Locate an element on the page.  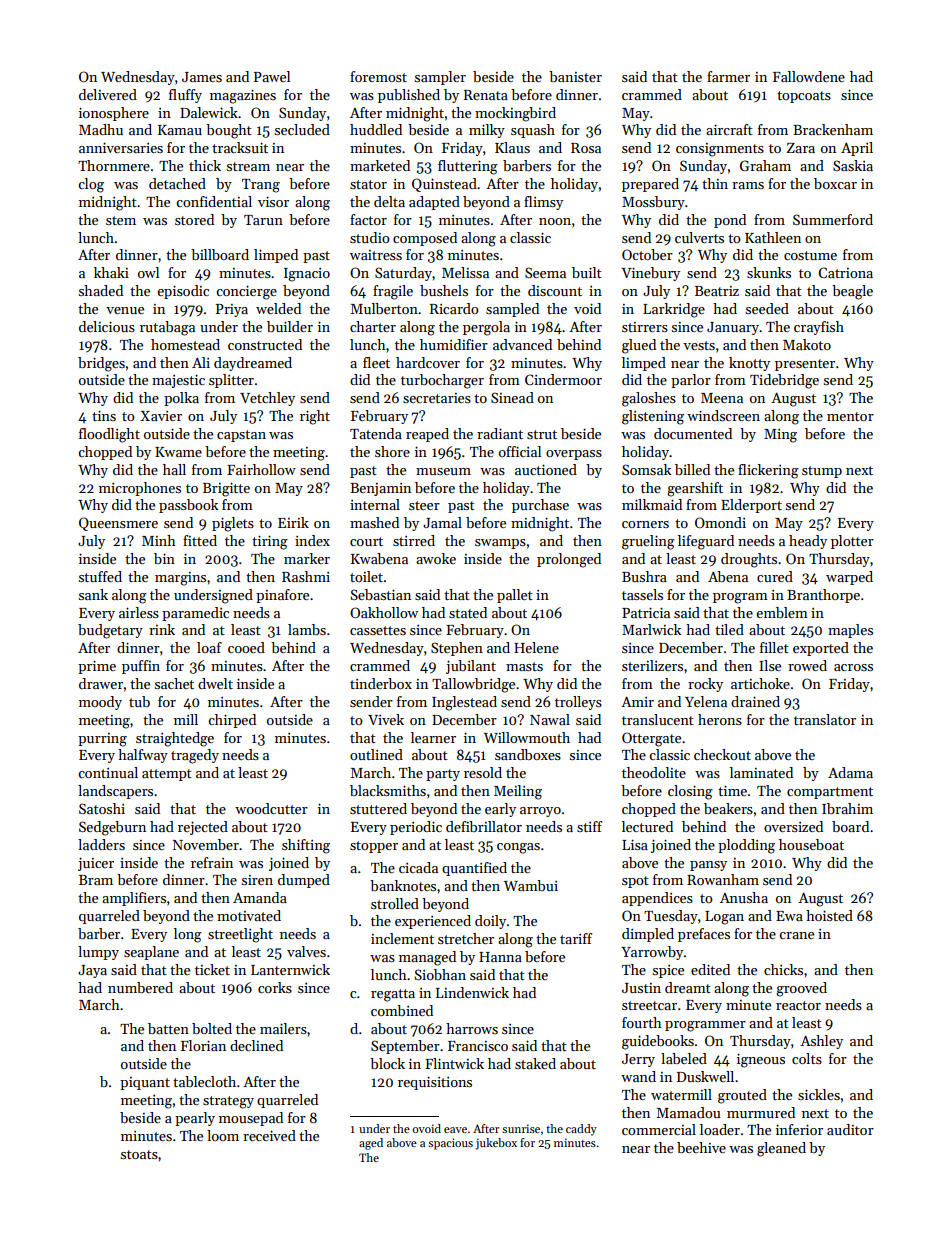
spacious is located at coordinates (450, 1144).
